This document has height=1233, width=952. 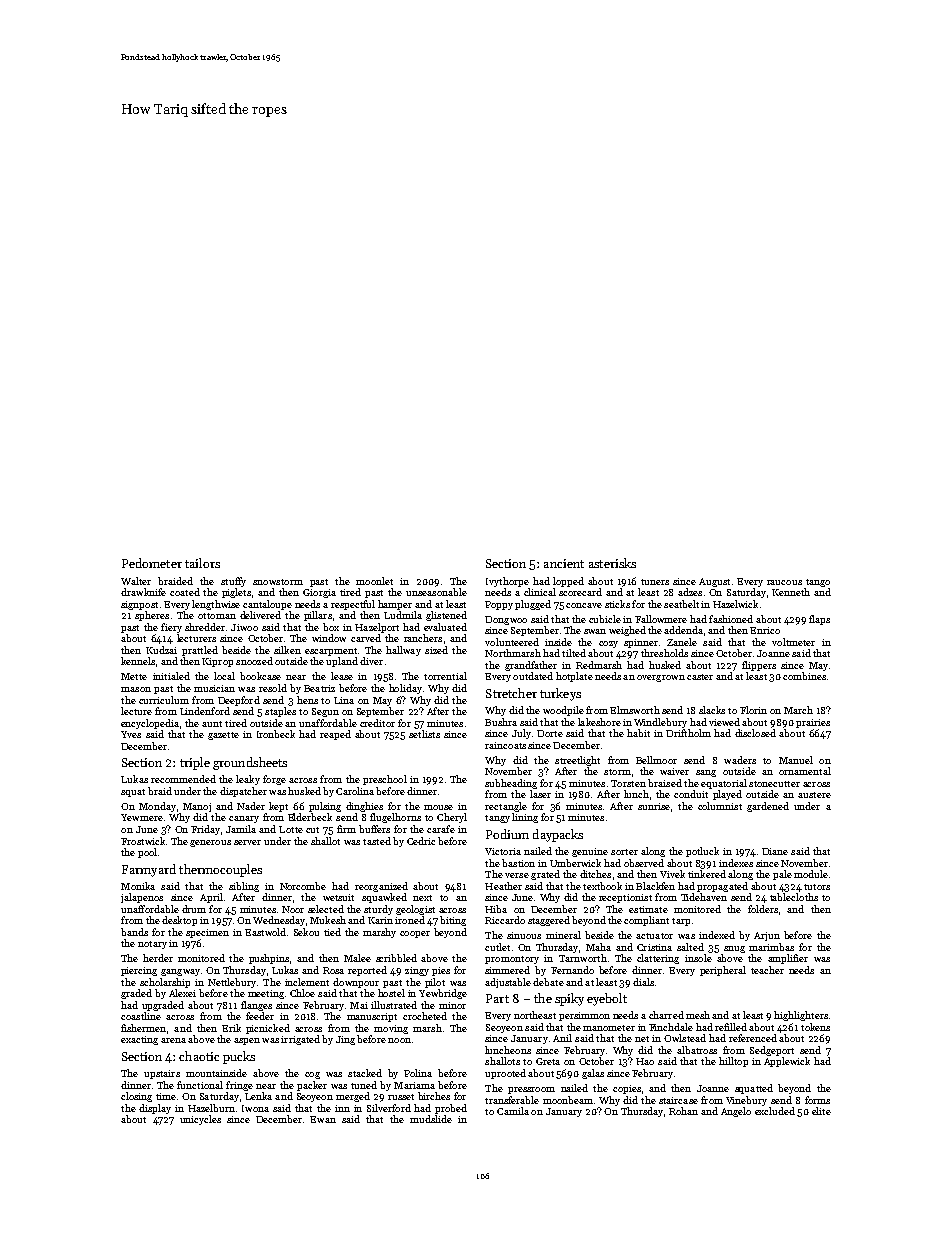 I want to click on upstairs, so click(x=162, y=1074).
